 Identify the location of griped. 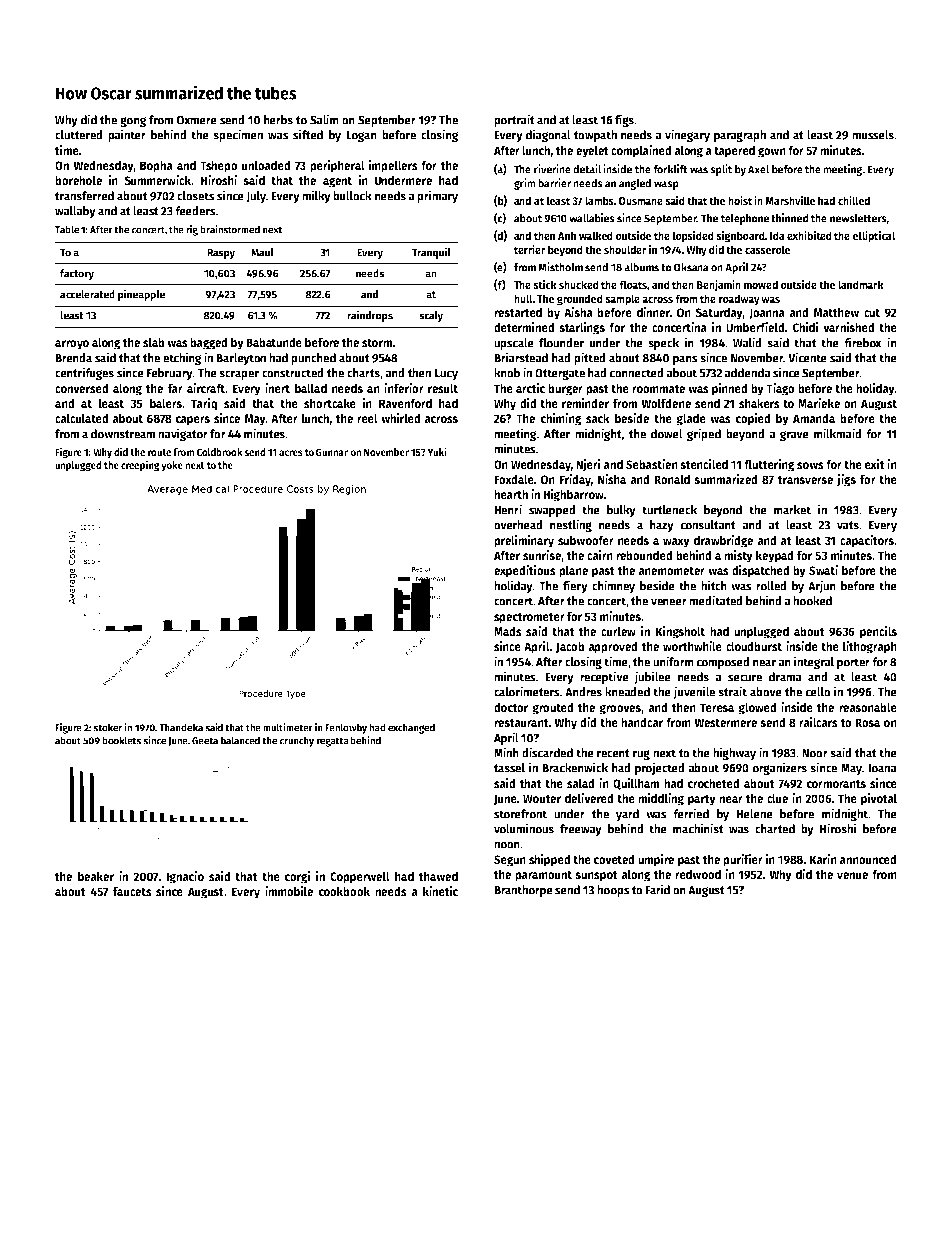
(704, 434).
